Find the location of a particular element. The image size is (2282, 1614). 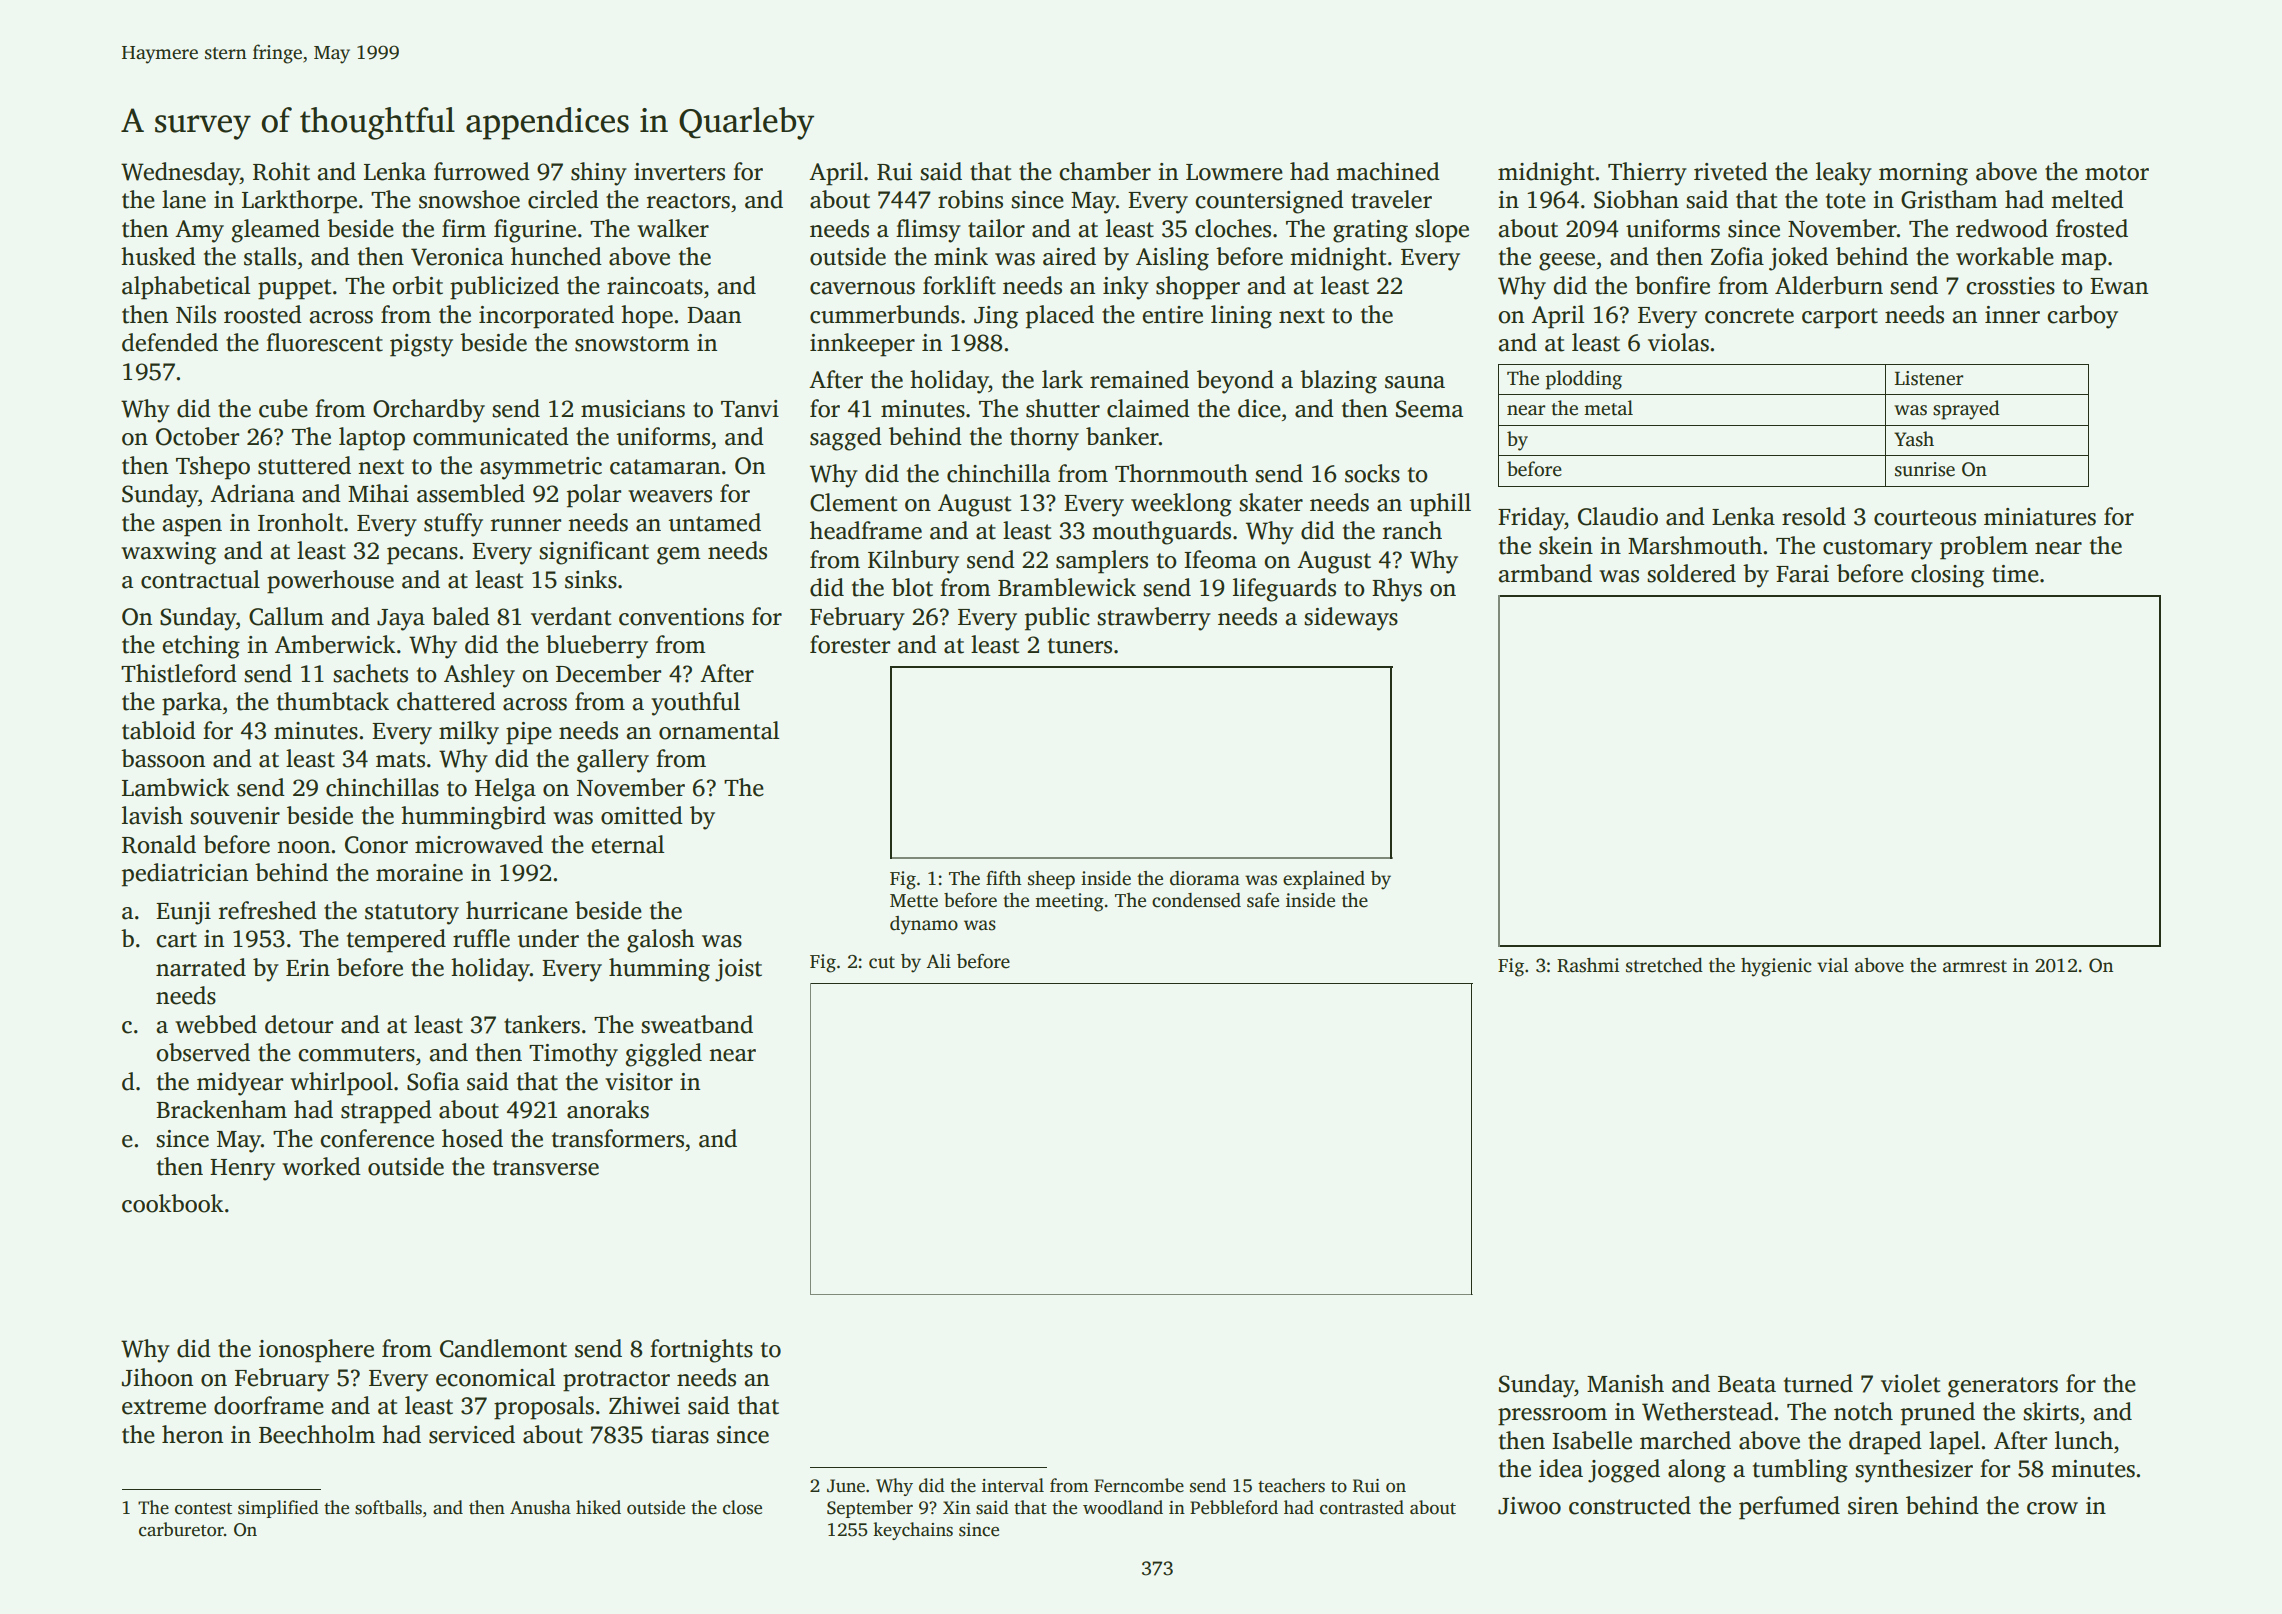

siren is located at coordinates (1873, 1506).
